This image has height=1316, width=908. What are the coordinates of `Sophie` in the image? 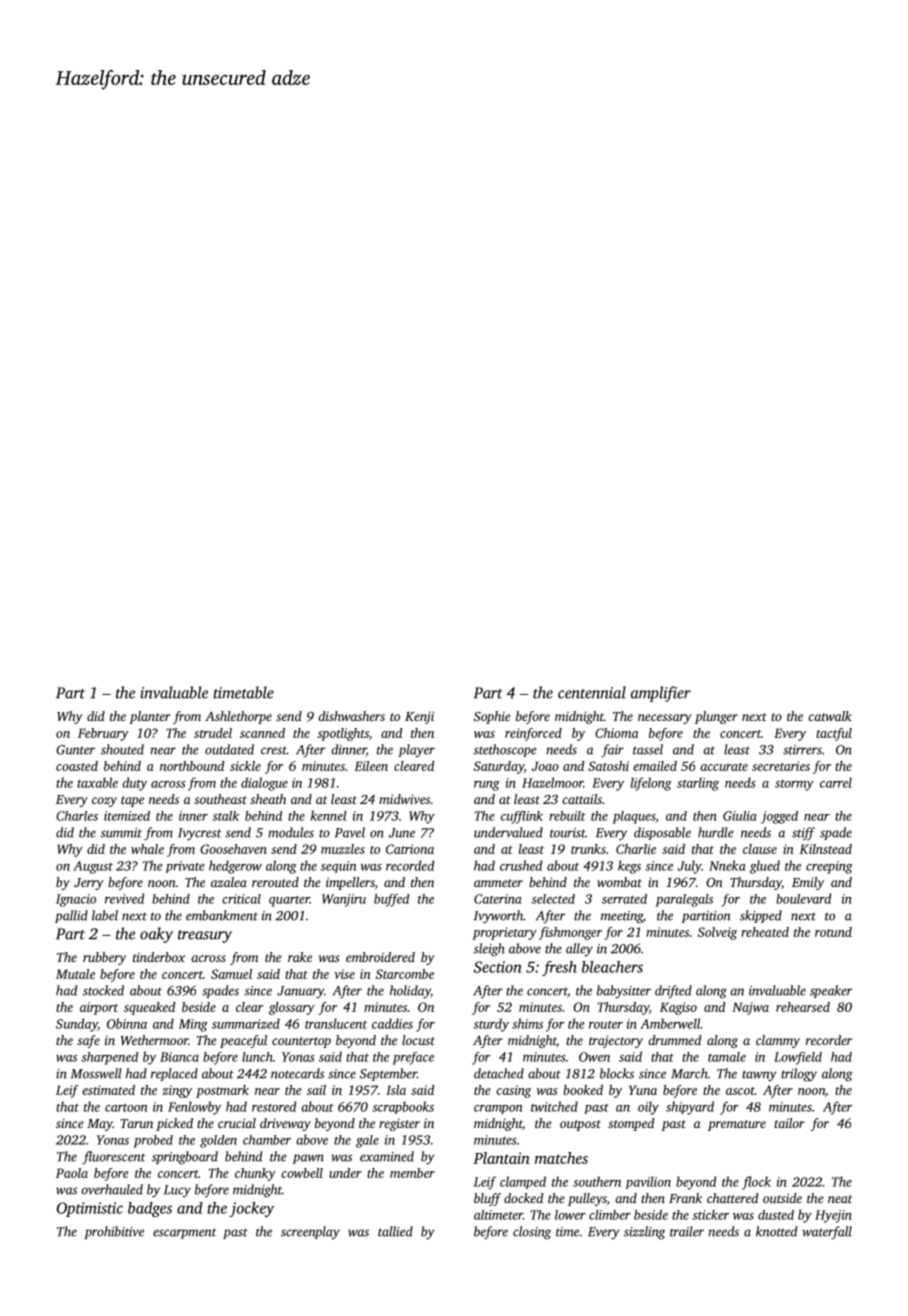 It's located at (492, 717).
